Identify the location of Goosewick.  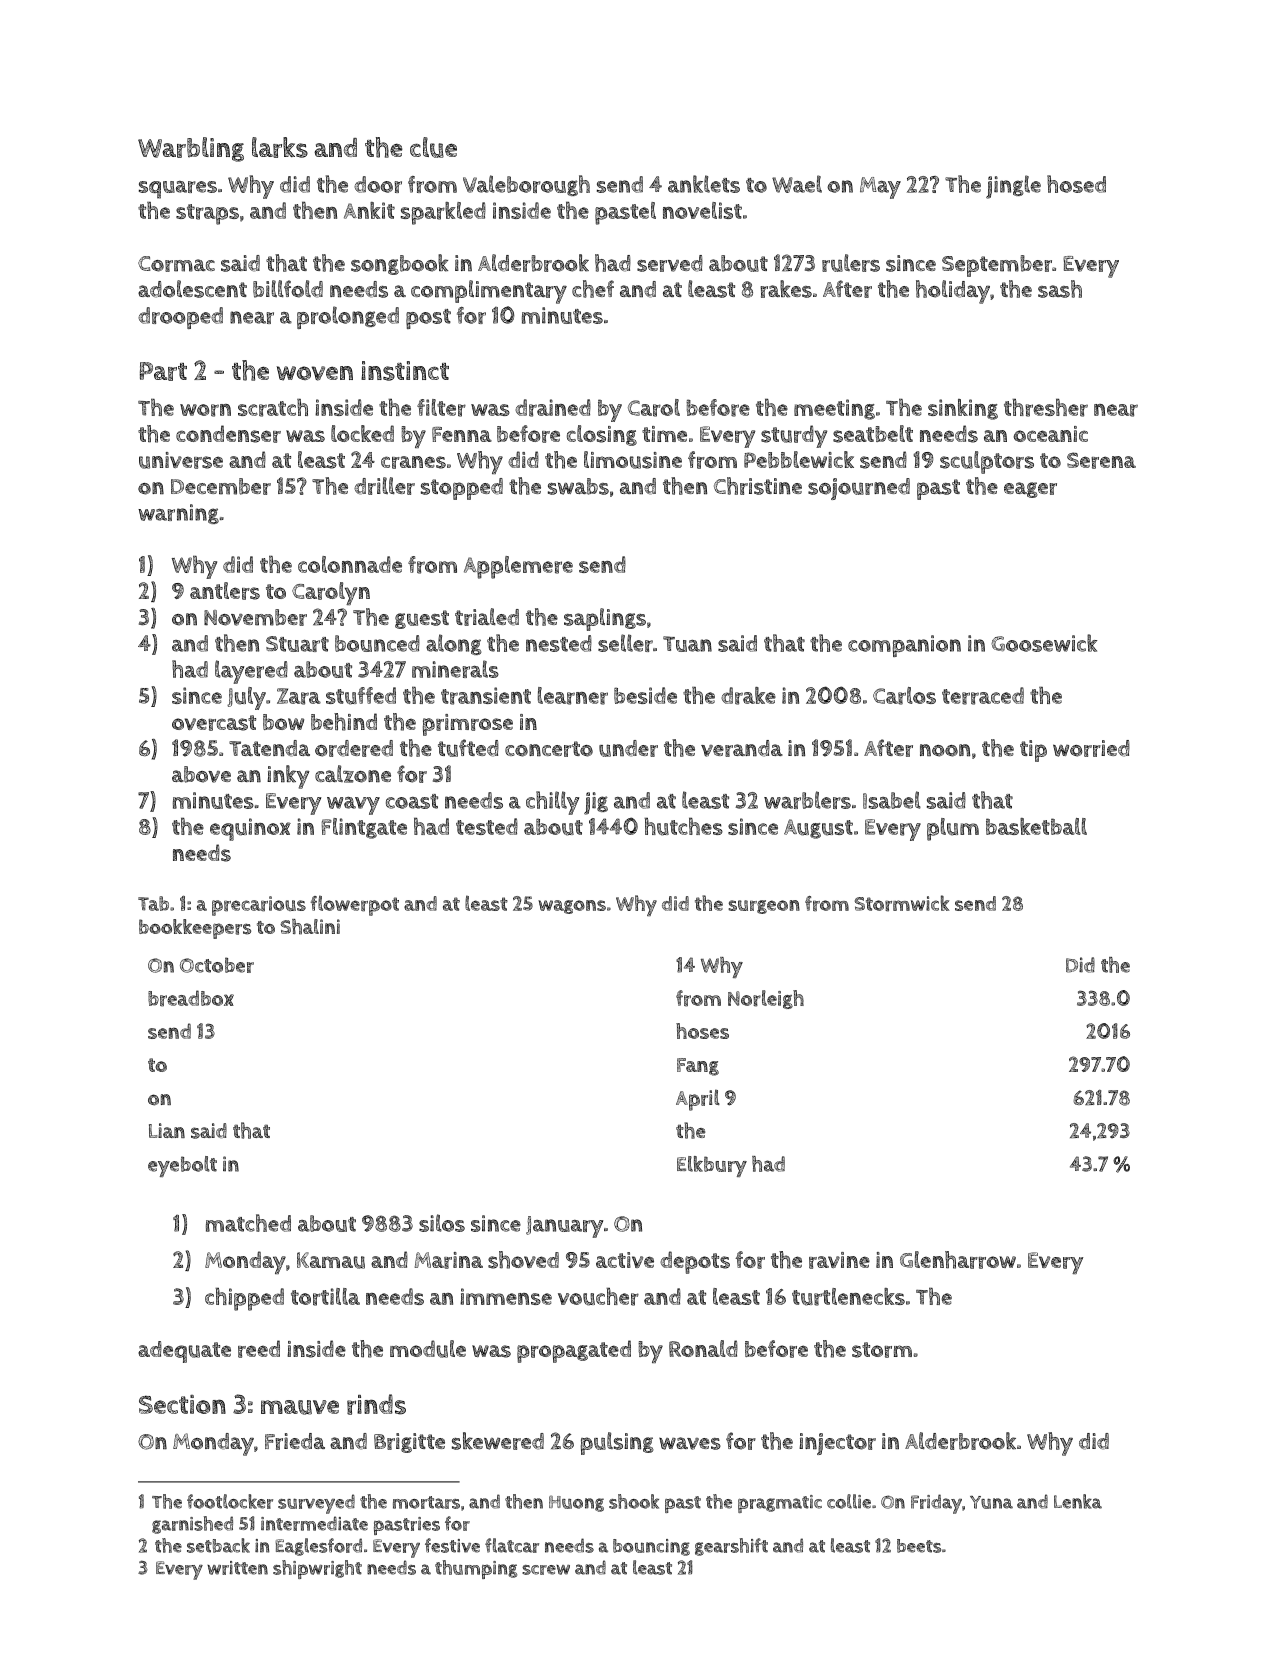
(1044, 643).
